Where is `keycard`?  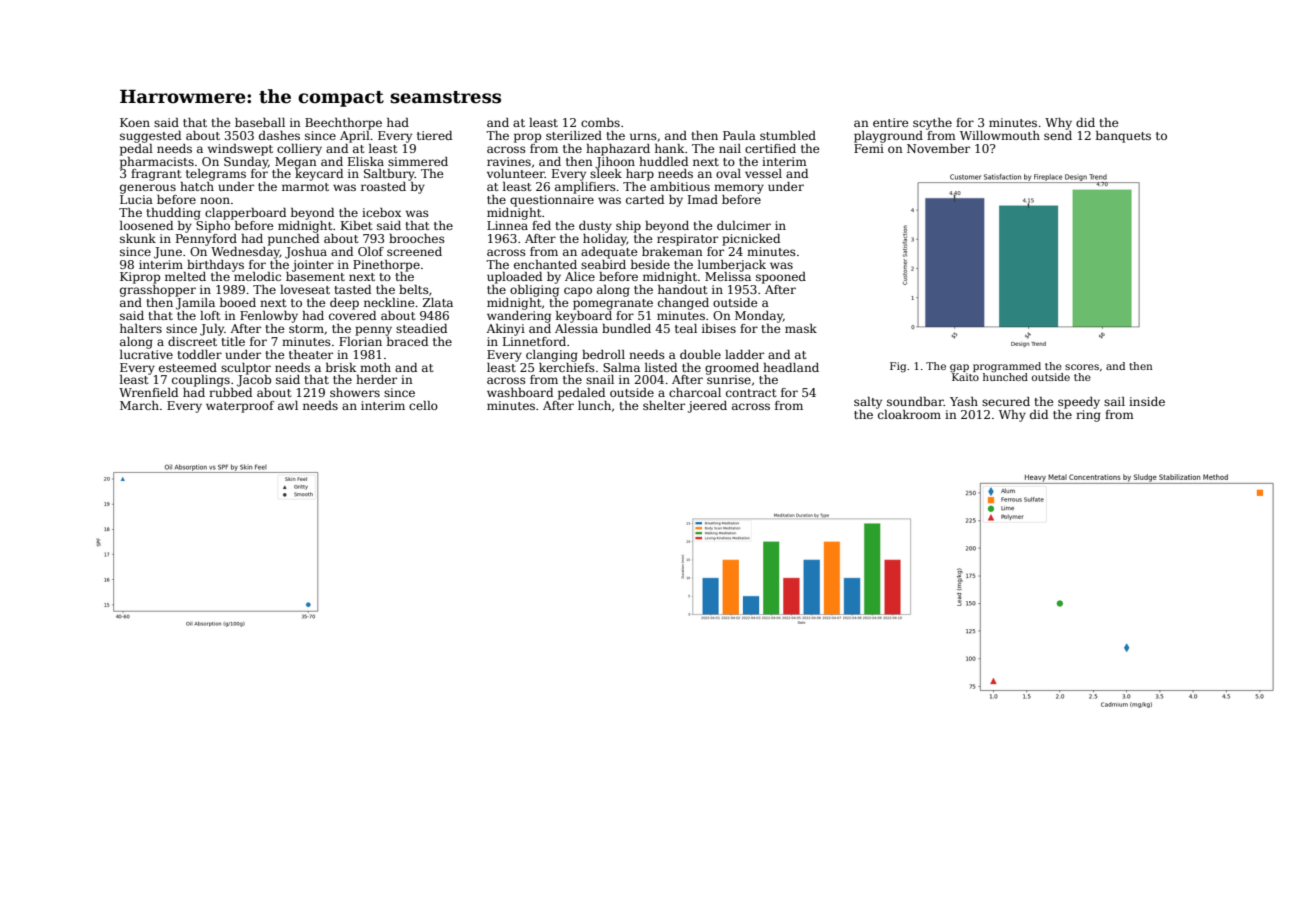 keycard is located at coordinates (319, 175).
